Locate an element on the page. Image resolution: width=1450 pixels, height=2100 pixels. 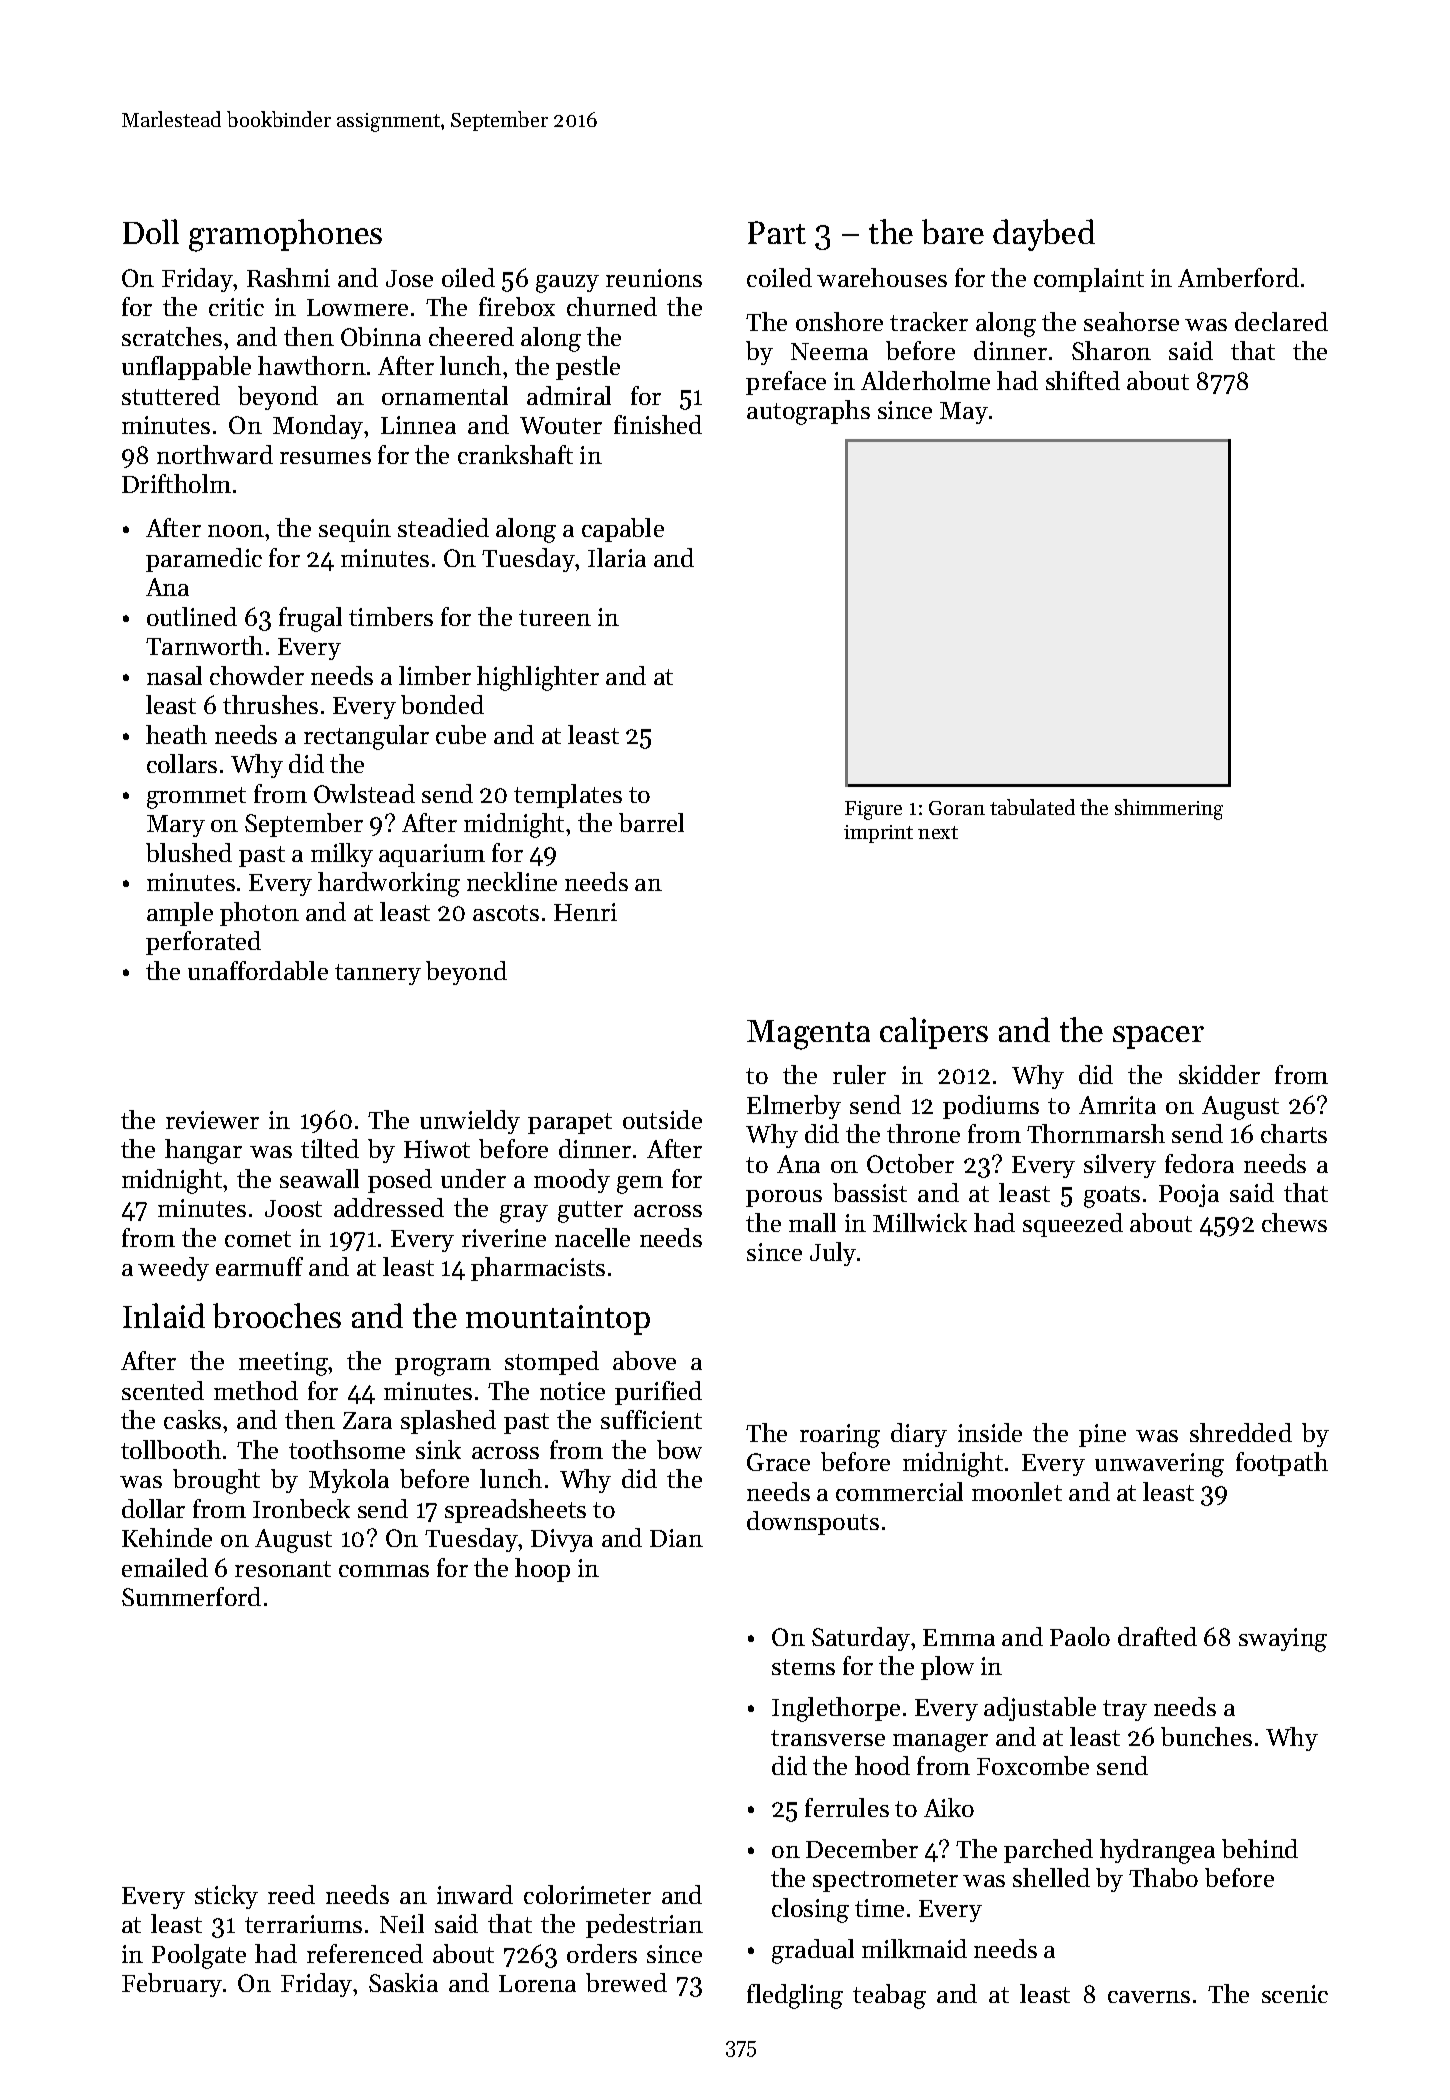
squeezed is located at coordinates (1073, 1225).
